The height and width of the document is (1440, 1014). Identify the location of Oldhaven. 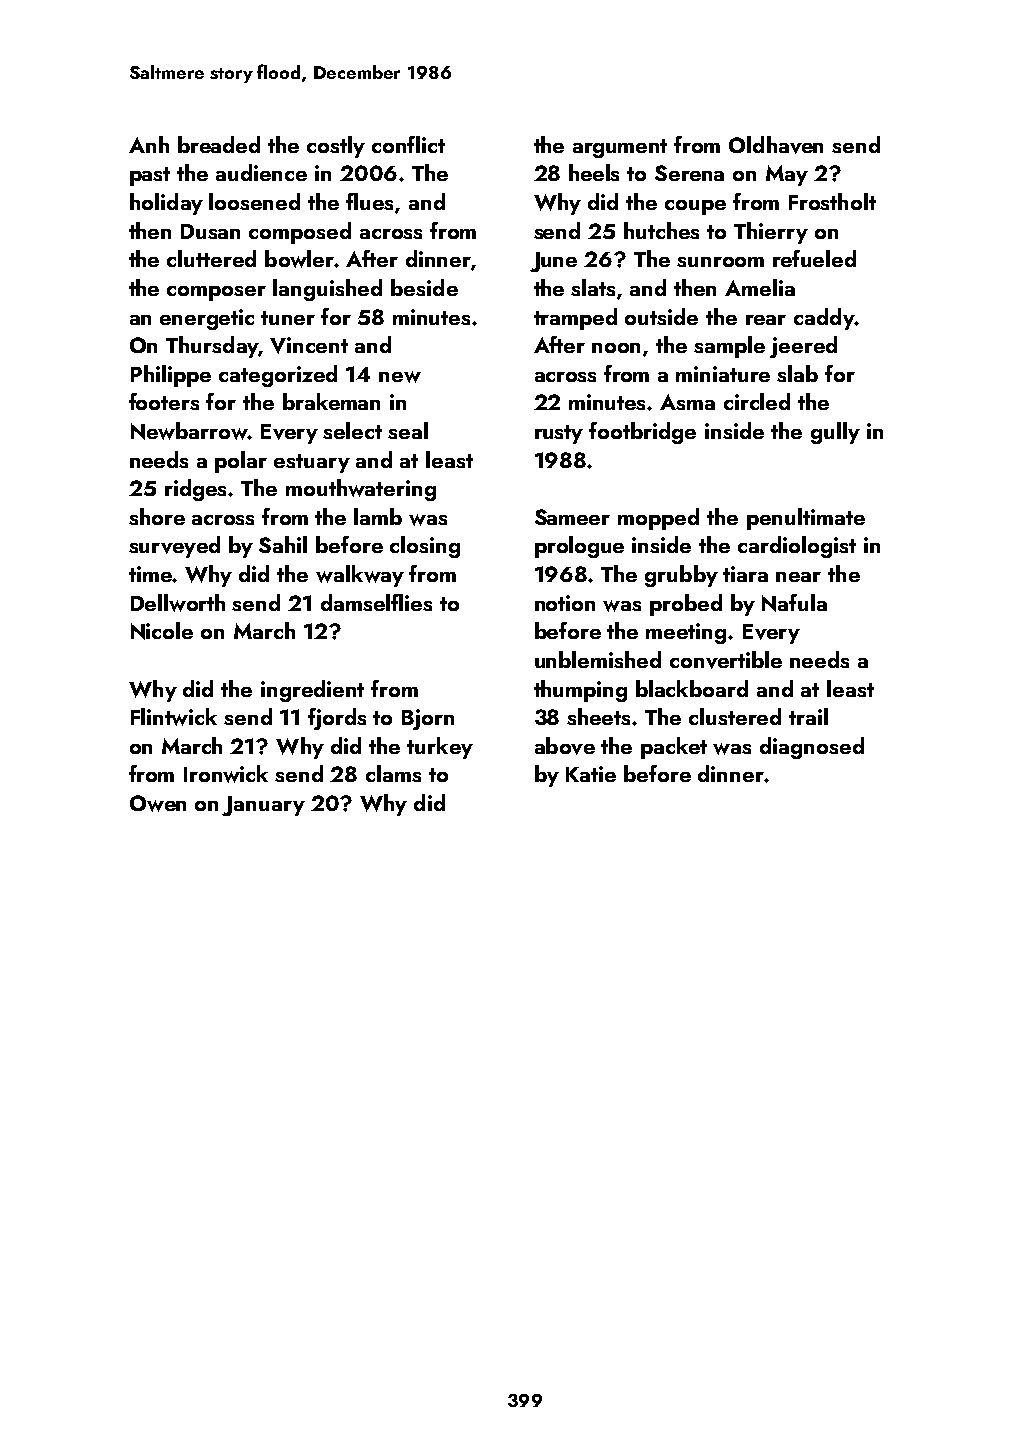
(776, 145).
